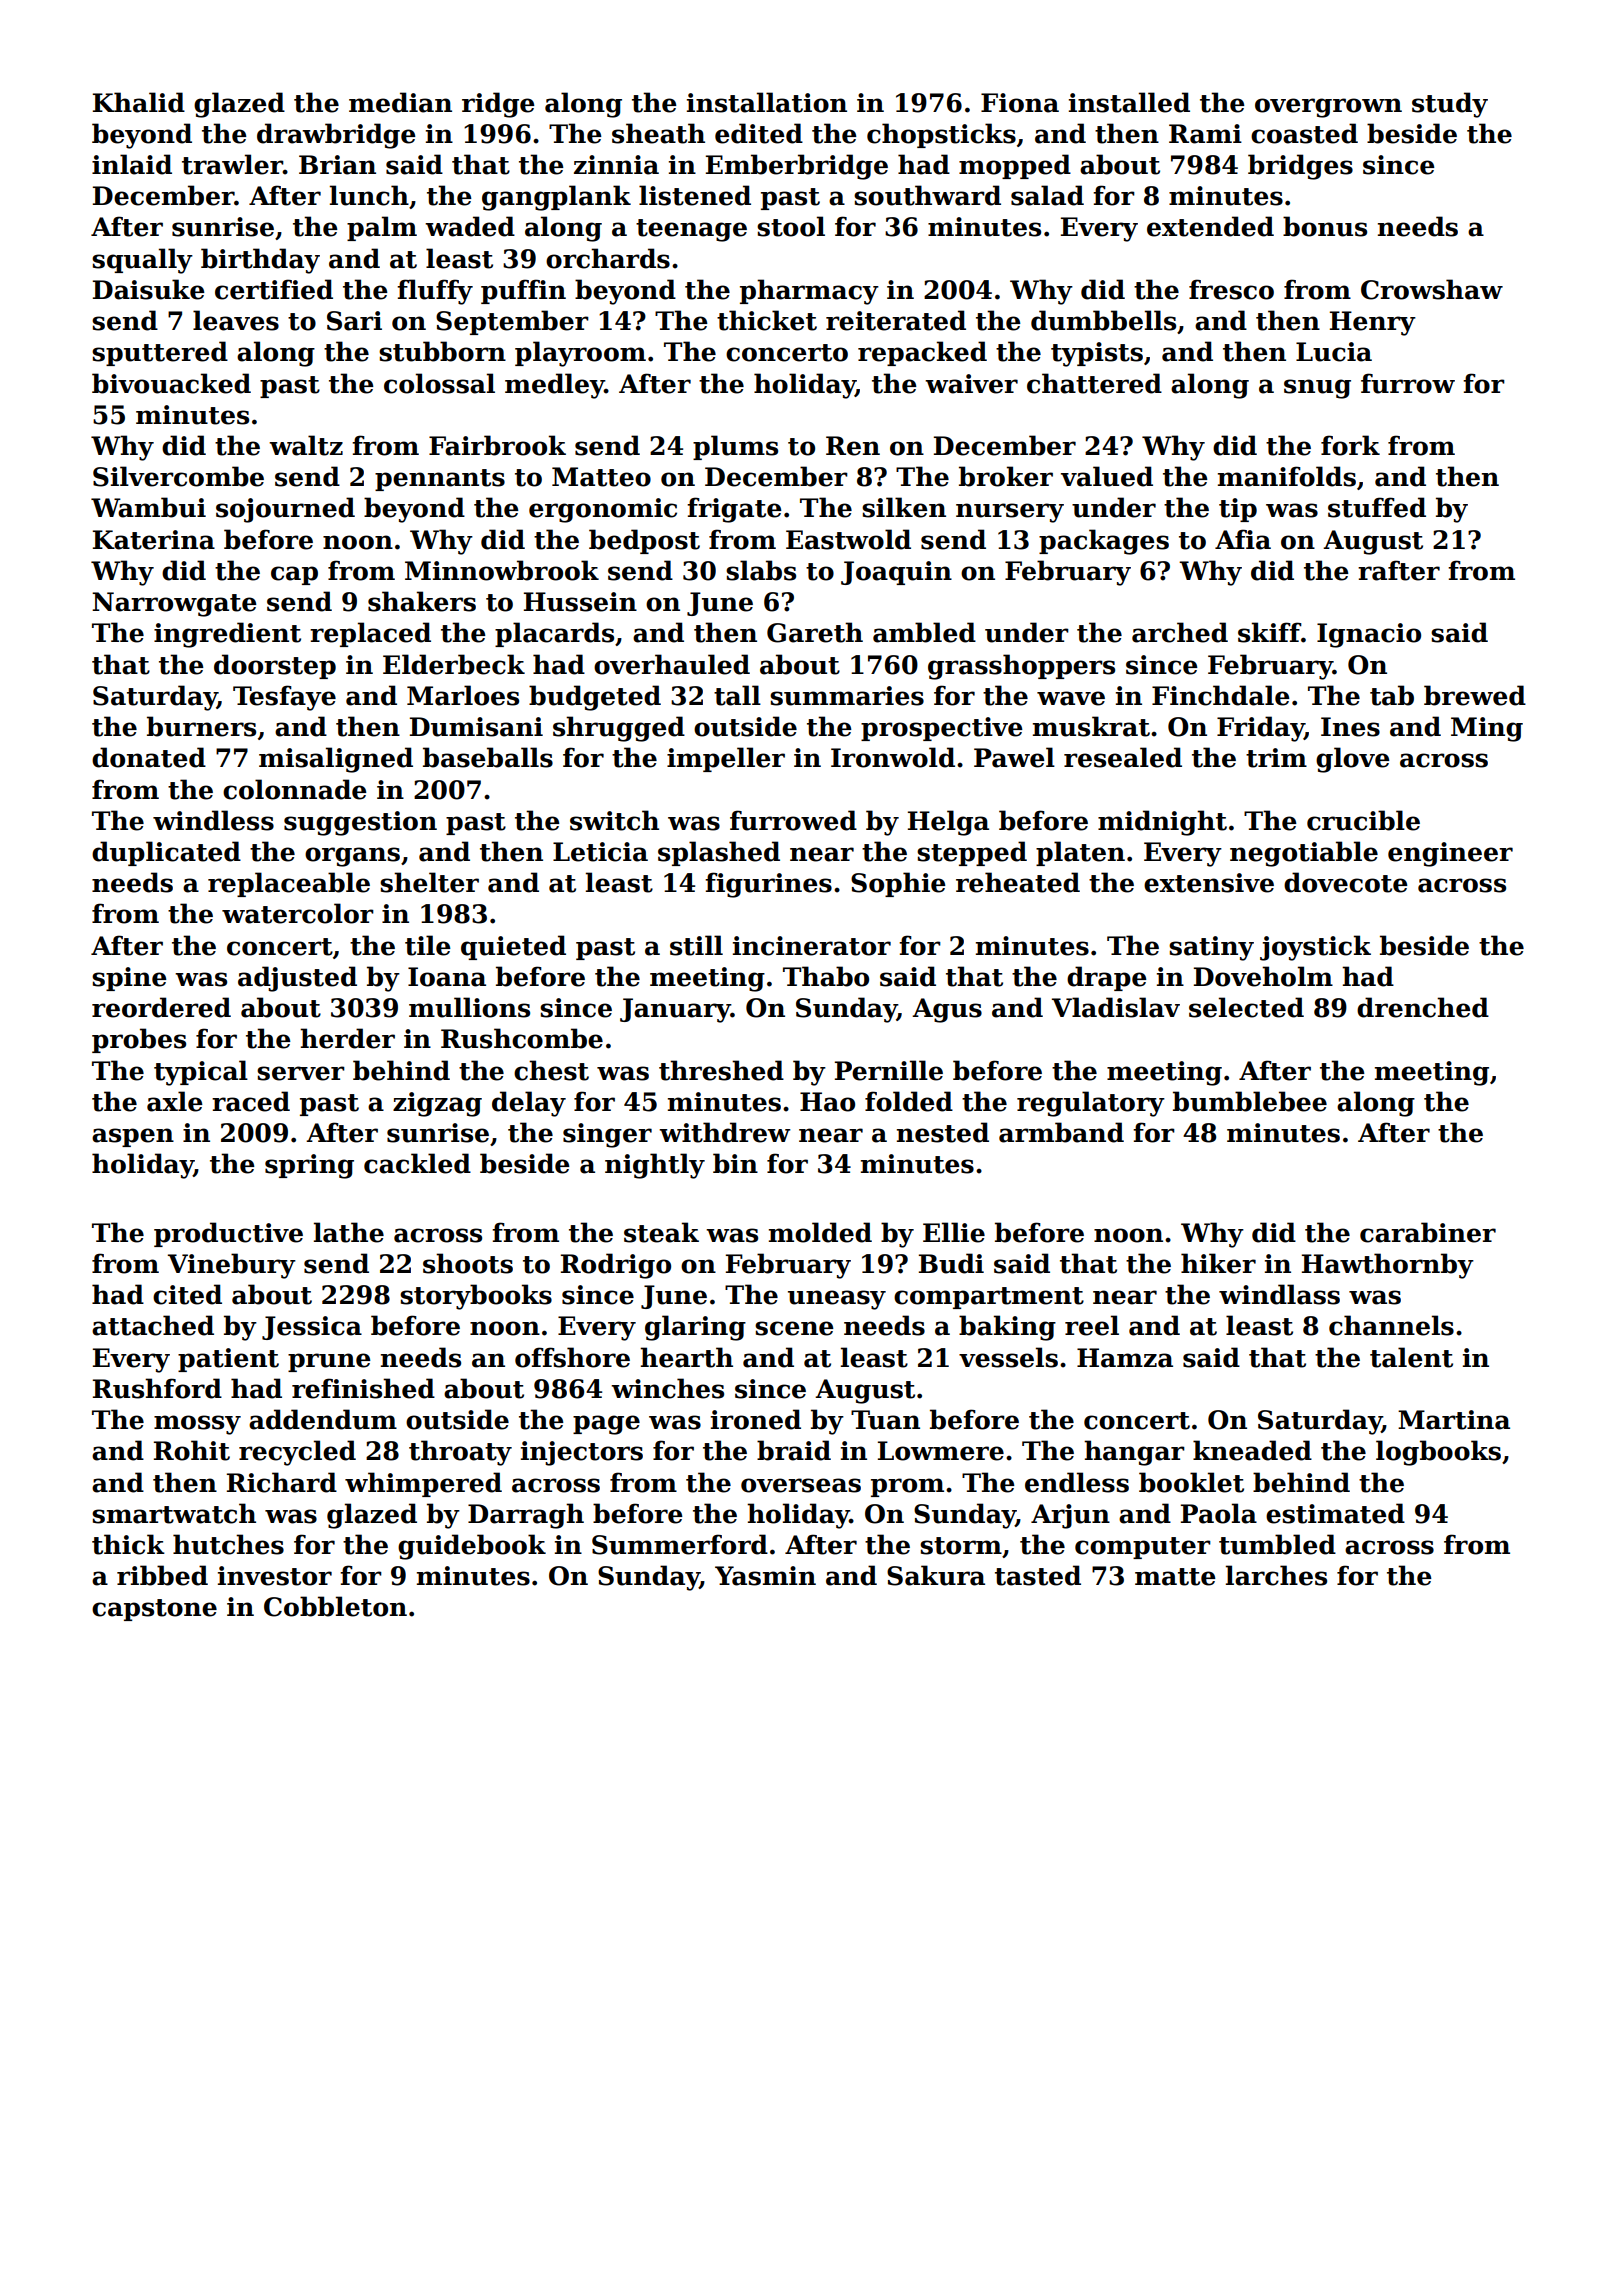 This screenshot has height=2292, width=1620. I want to click on bumblebee, so click(1250, 1101).
